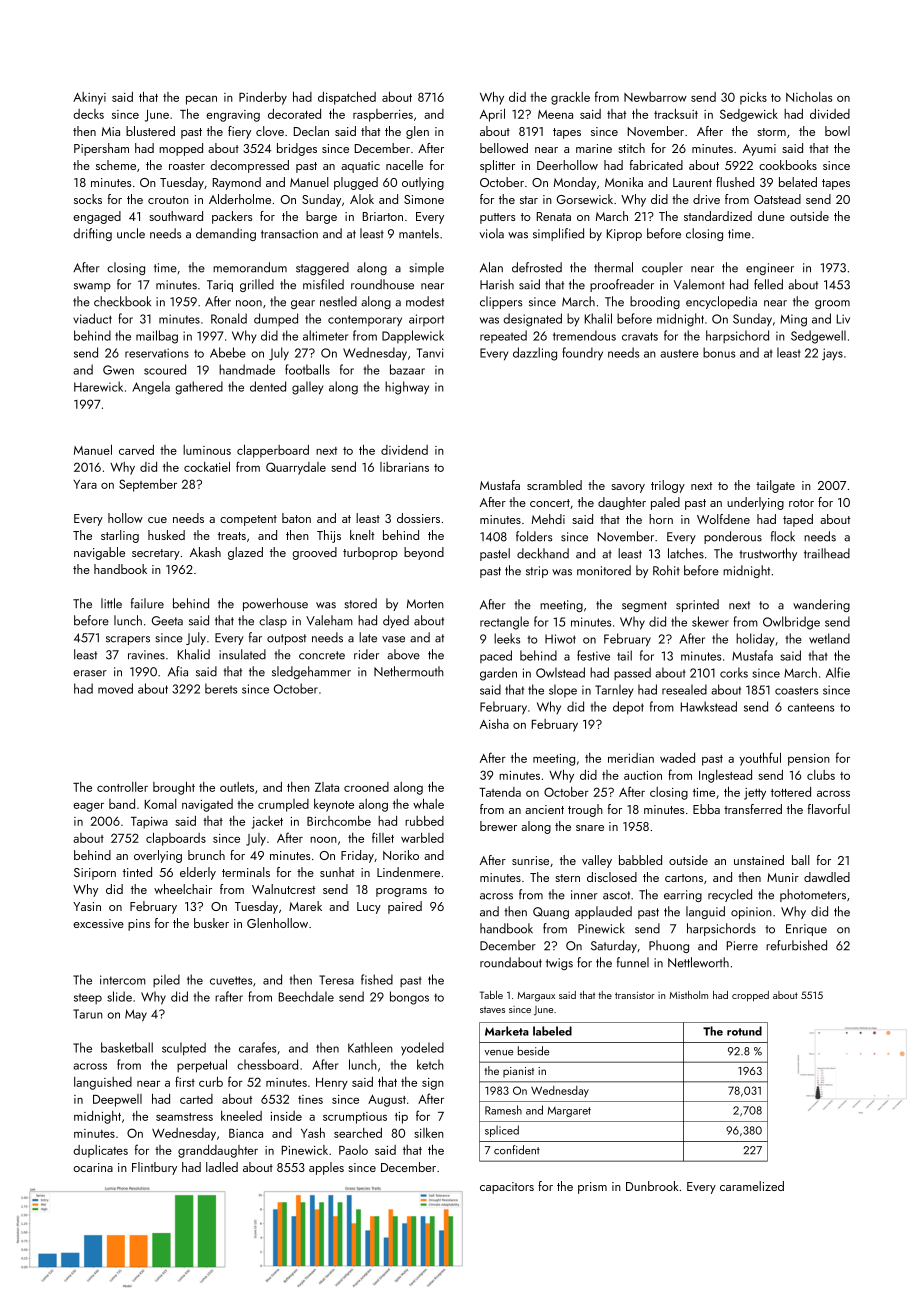  Describe the element at coordinates (418, 518) in the document. I see `dossiers` at that location.
